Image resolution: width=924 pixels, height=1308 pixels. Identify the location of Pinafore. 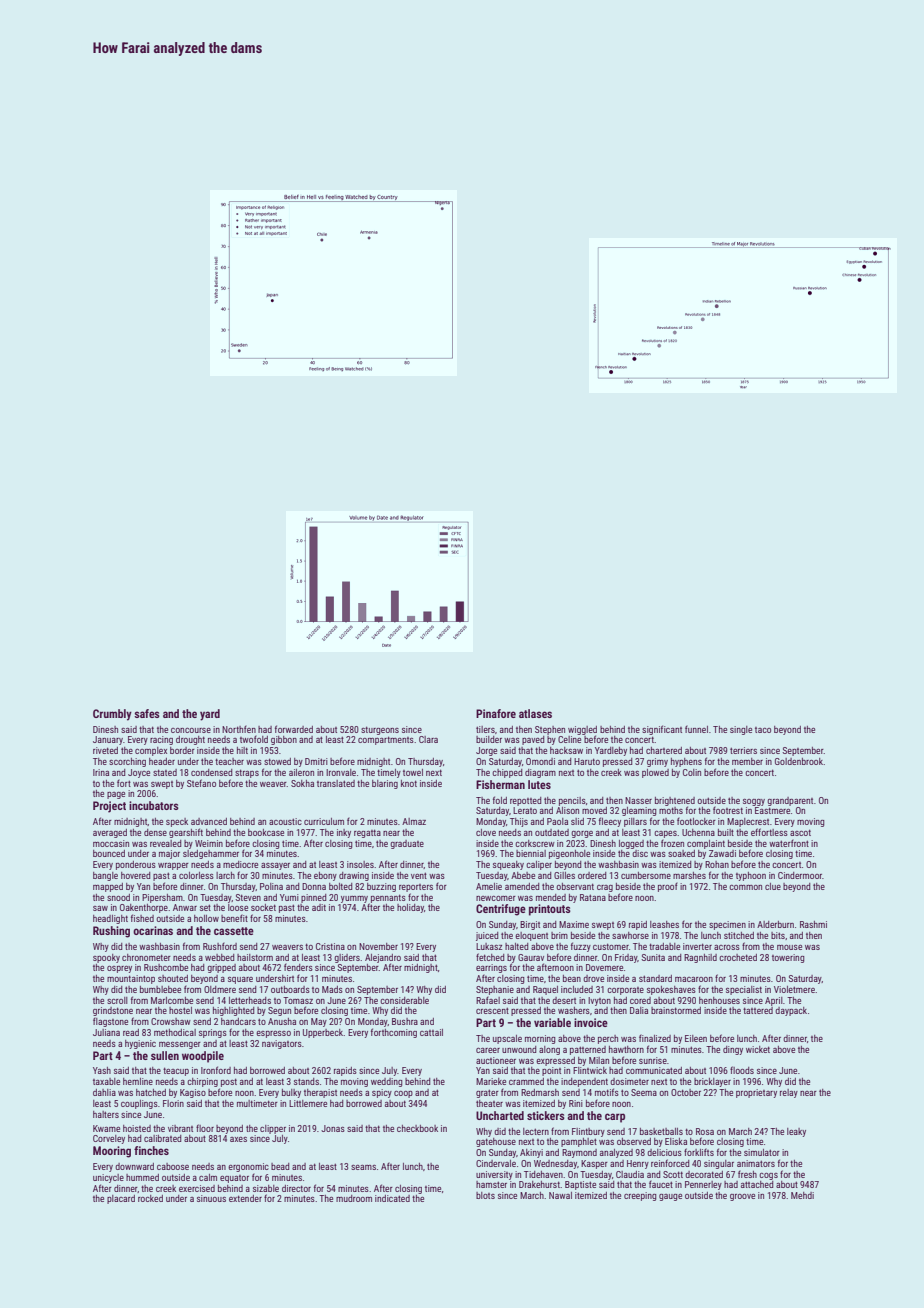
(496, 713).
